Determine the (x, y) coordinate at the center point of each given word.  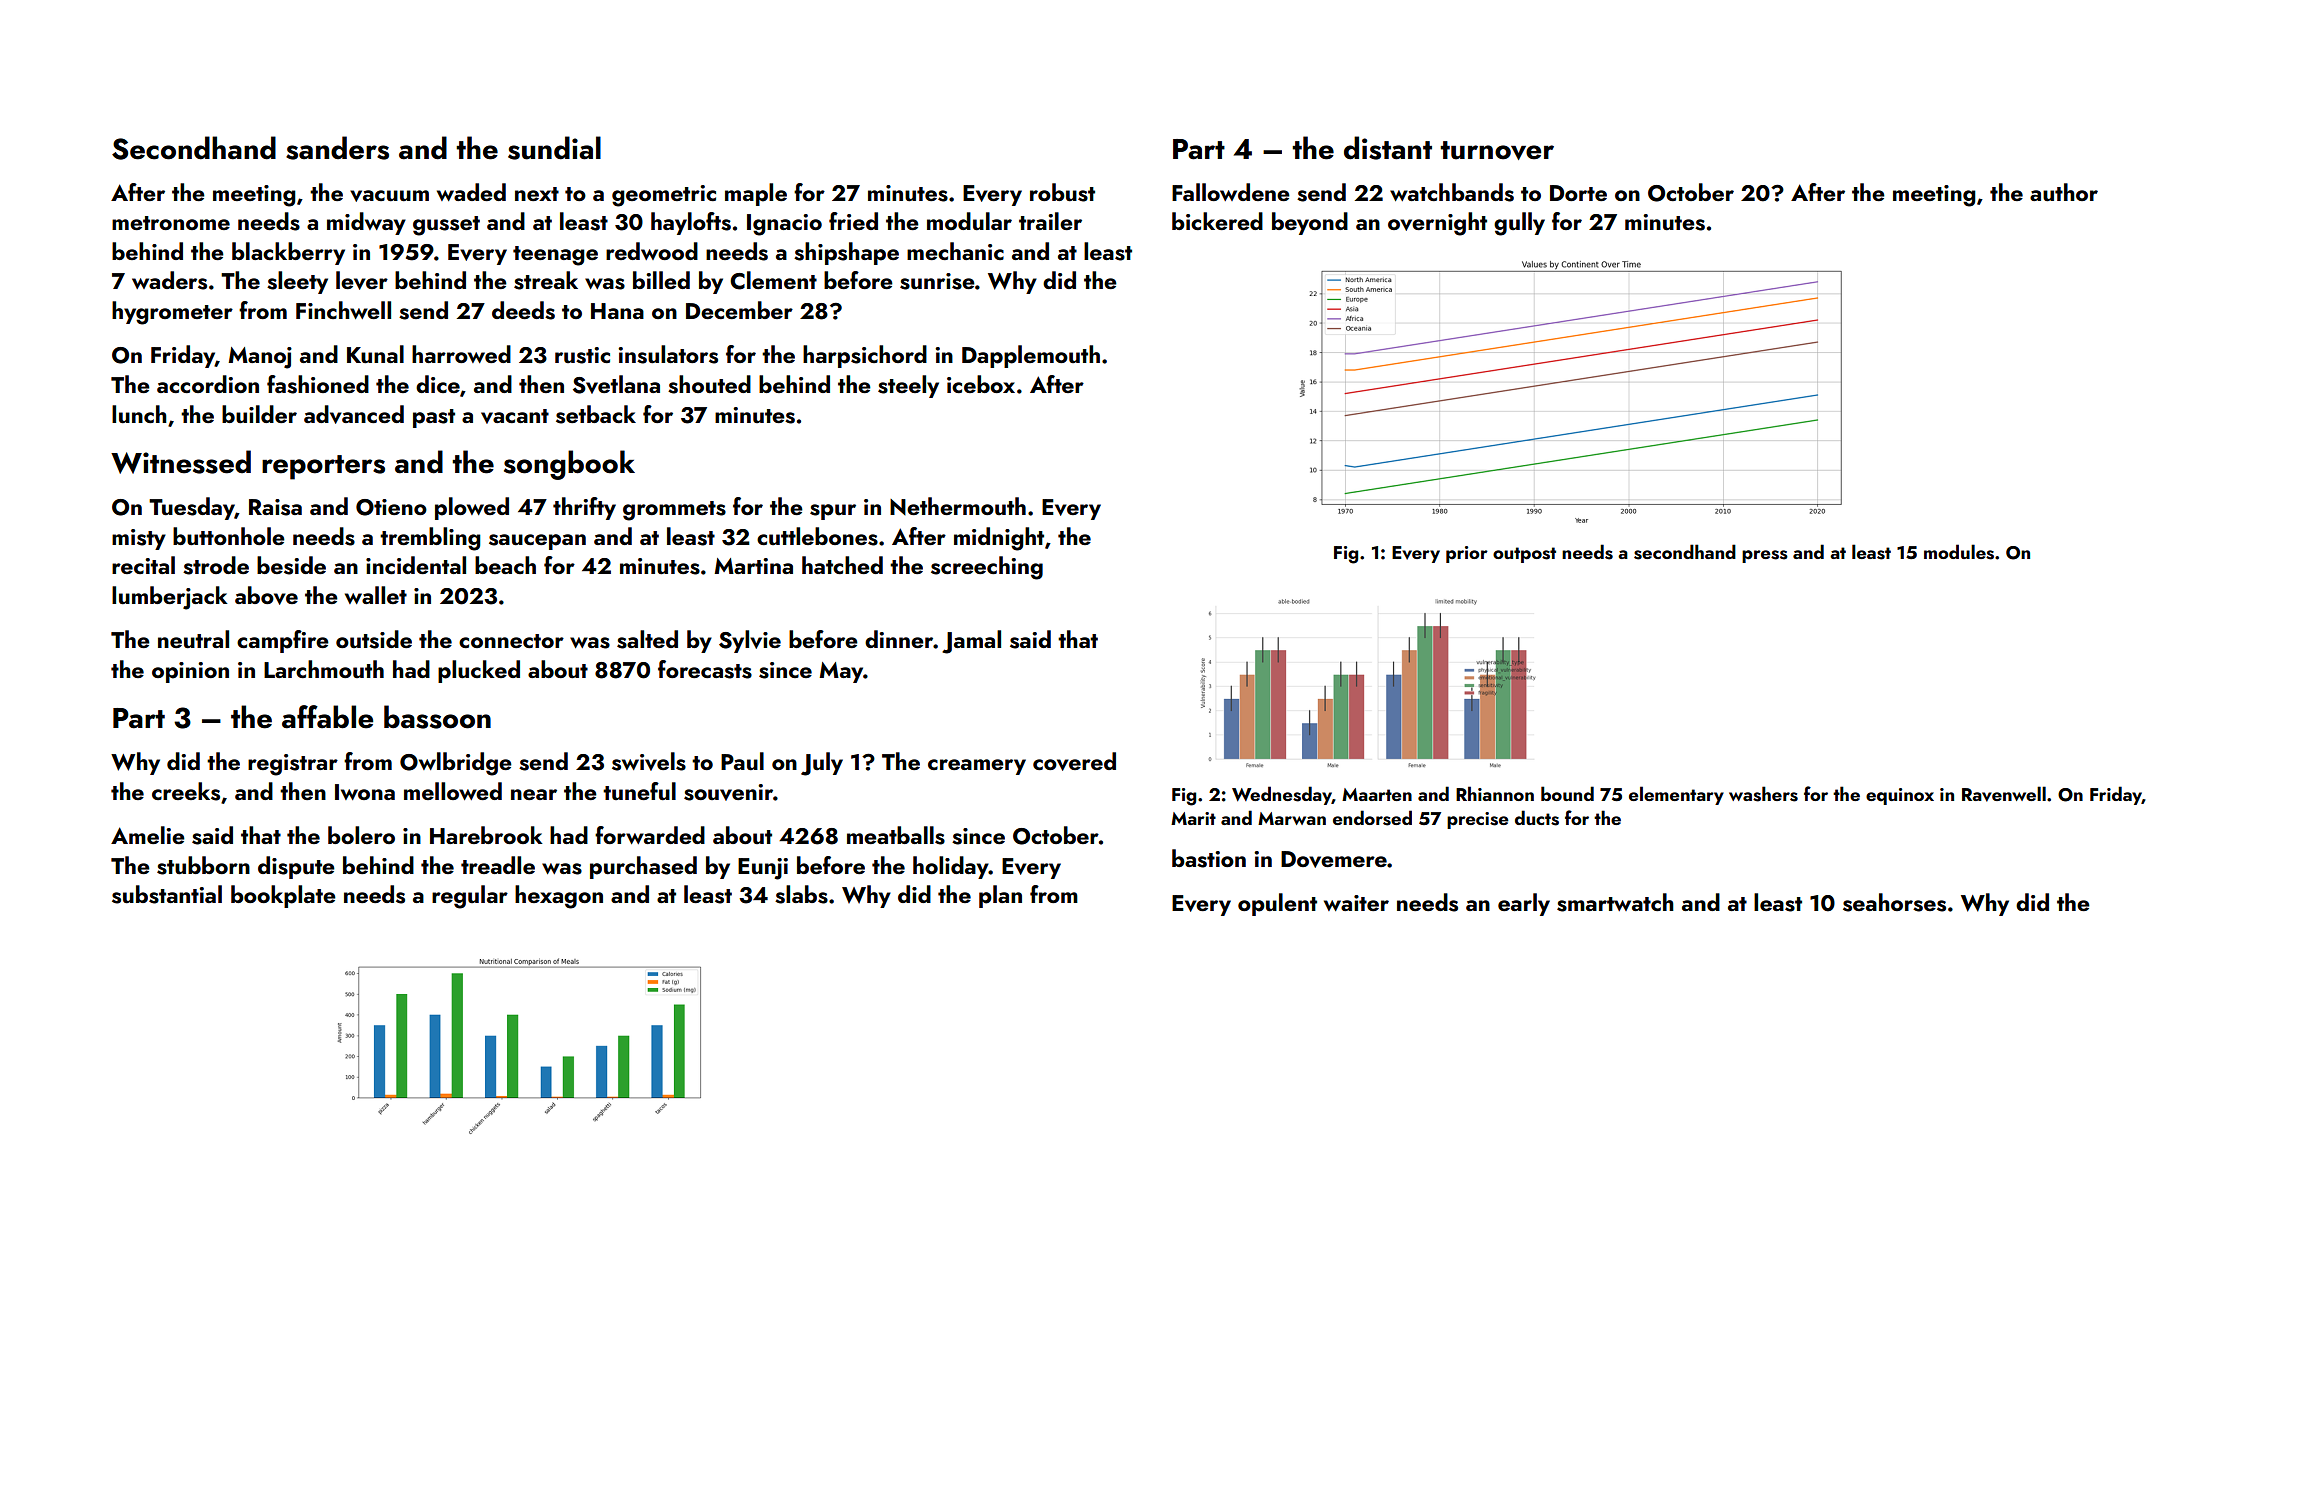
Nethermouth (958, 506)
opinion (190, 672)
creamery (977, 767)
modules (1959, 552)
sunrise (937, 281)
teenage (555, 256)
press (1765, 556)
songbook (569, 465)
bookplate (283, 896)
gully (1519, 224)
